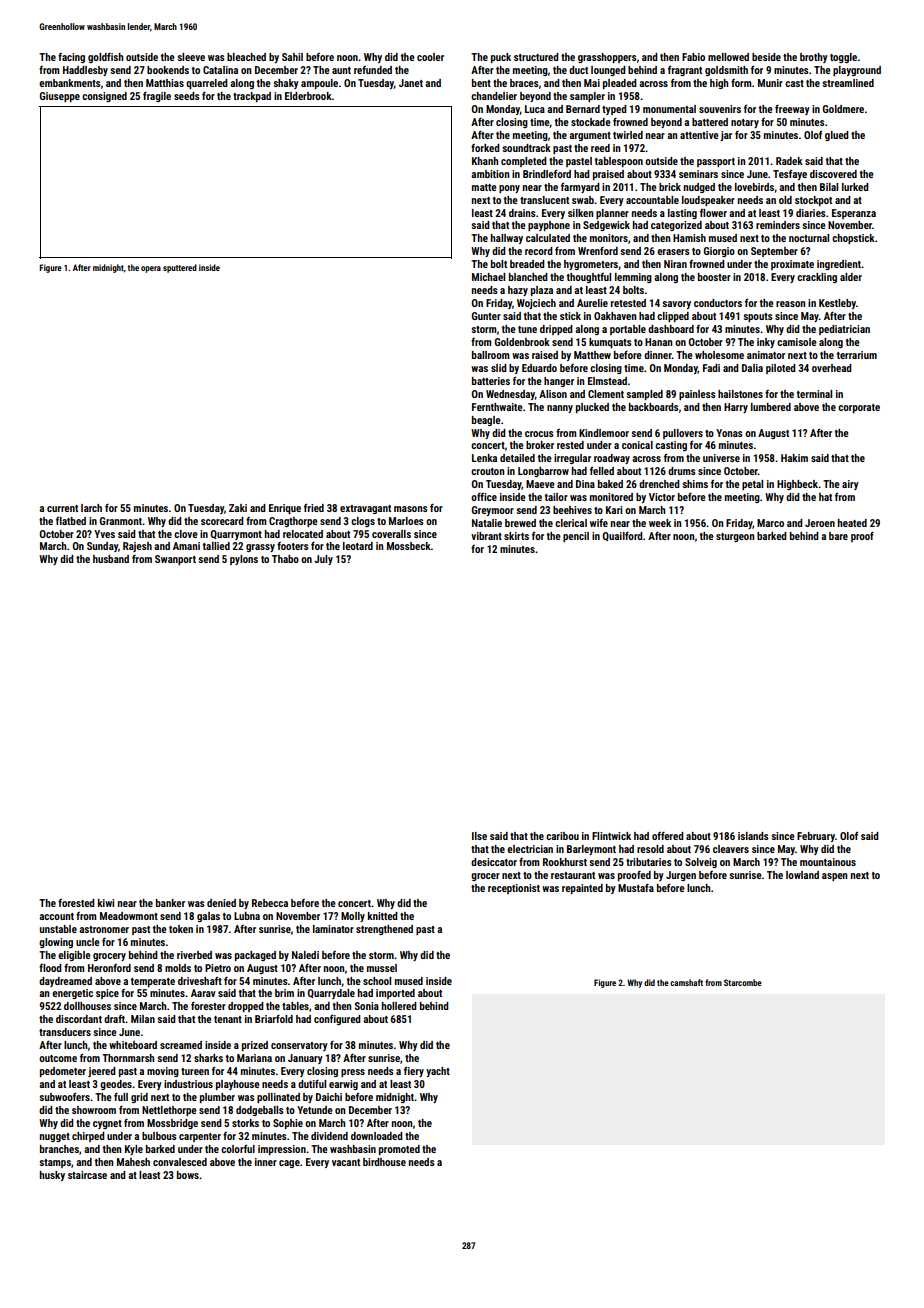 This screenshot has height=1308, width=924. Describe the element at coordinates (837, 136) in the screenshot. I see `glued` at that location.
